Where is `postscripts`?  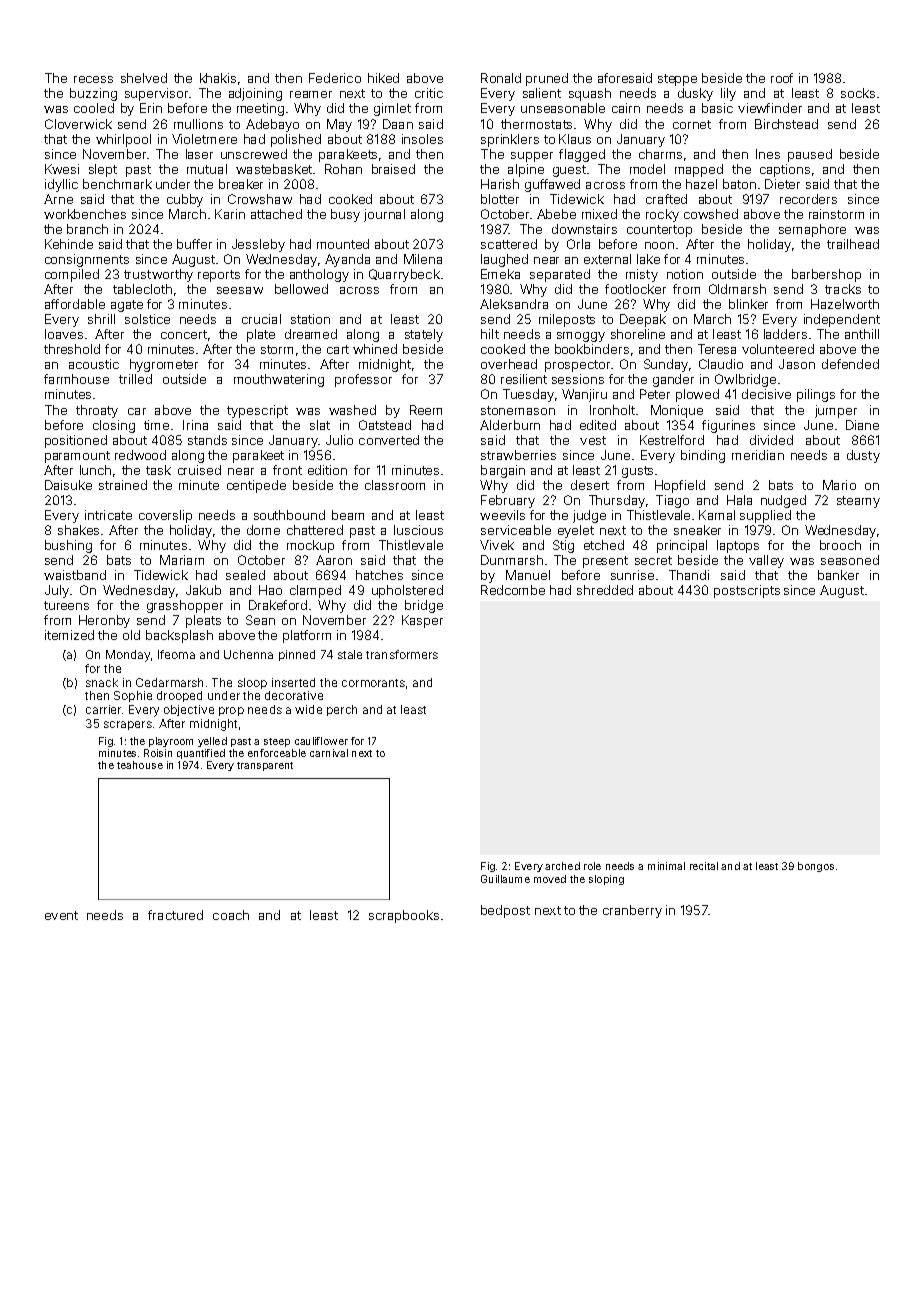
postscripts is located at coordinates (747, 591).
